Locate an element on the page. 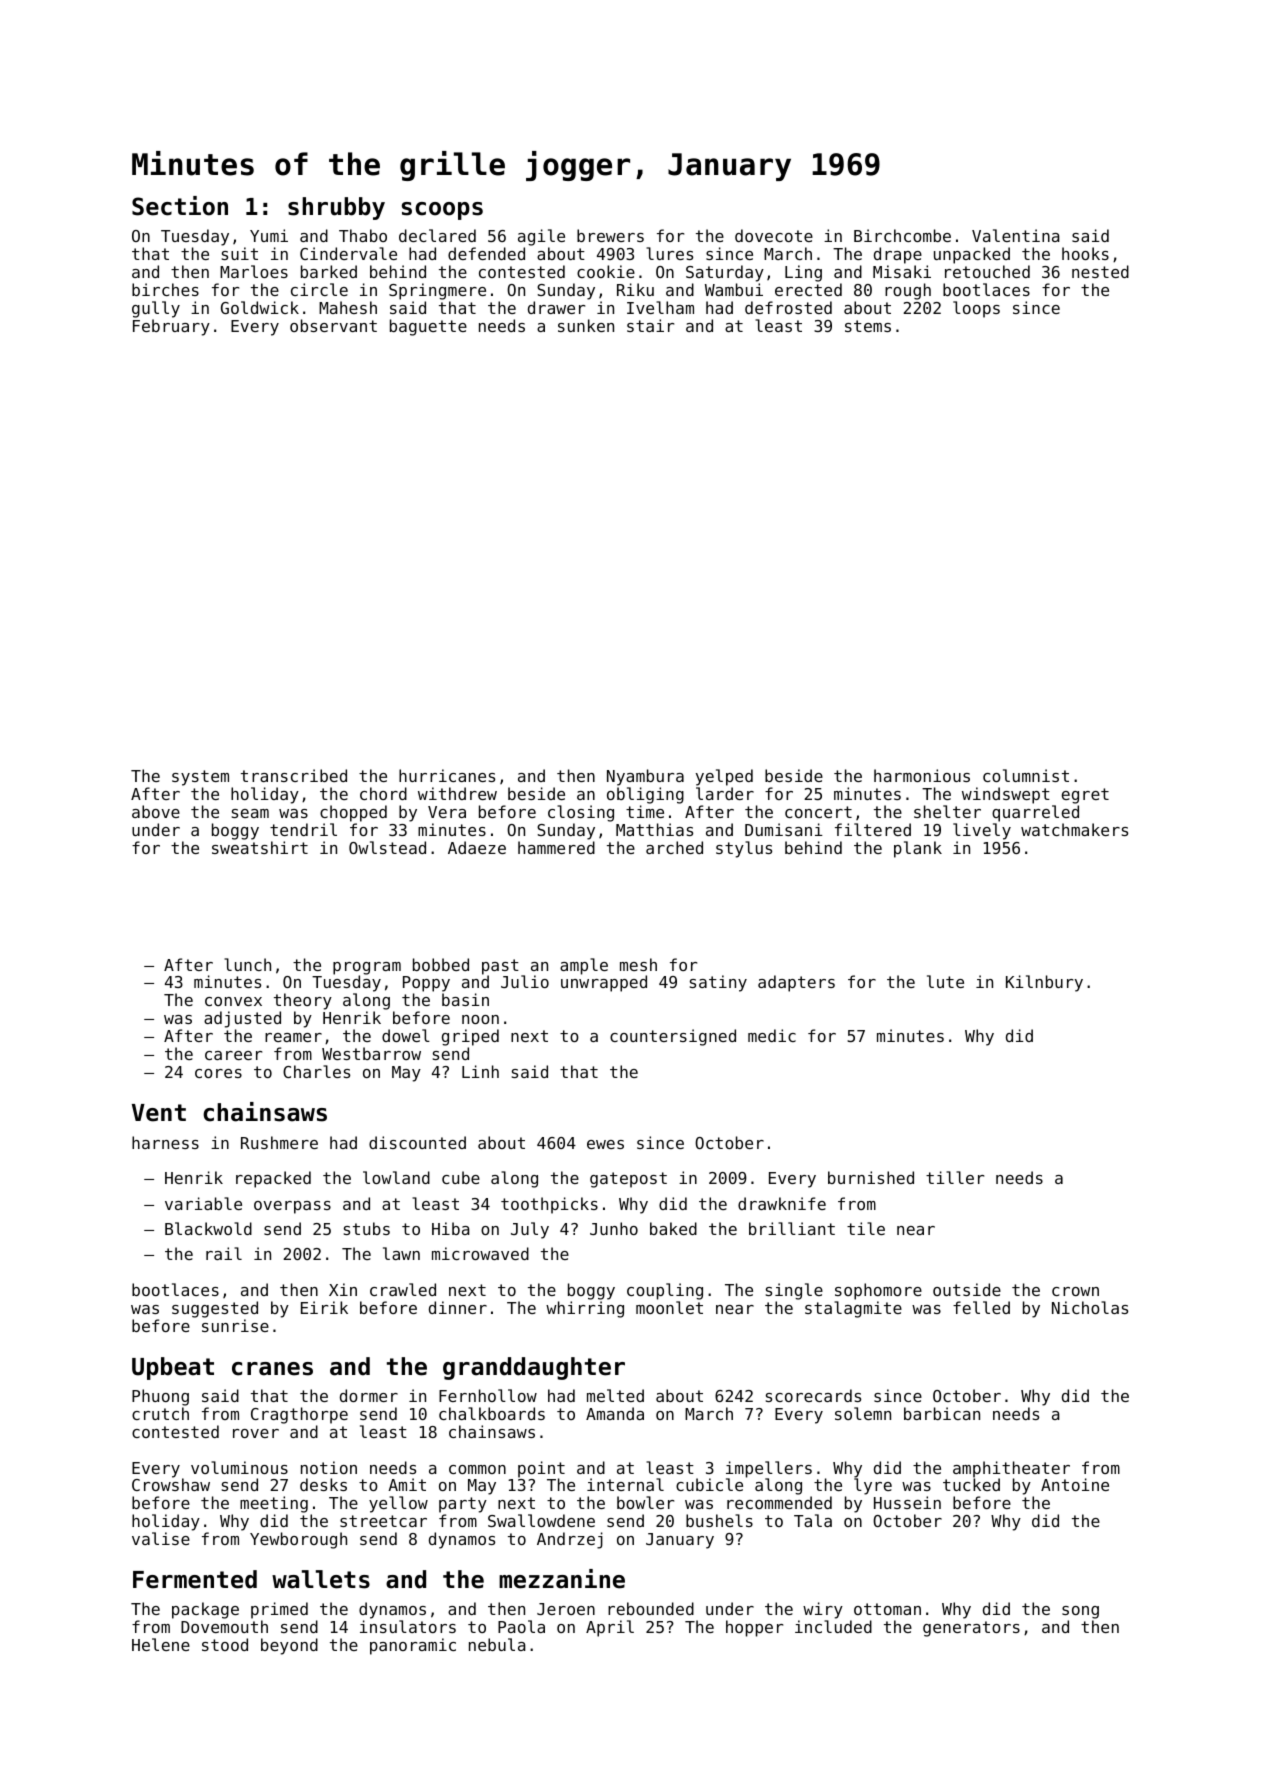  Kilnbury is located at coordinates (1044, 983).
